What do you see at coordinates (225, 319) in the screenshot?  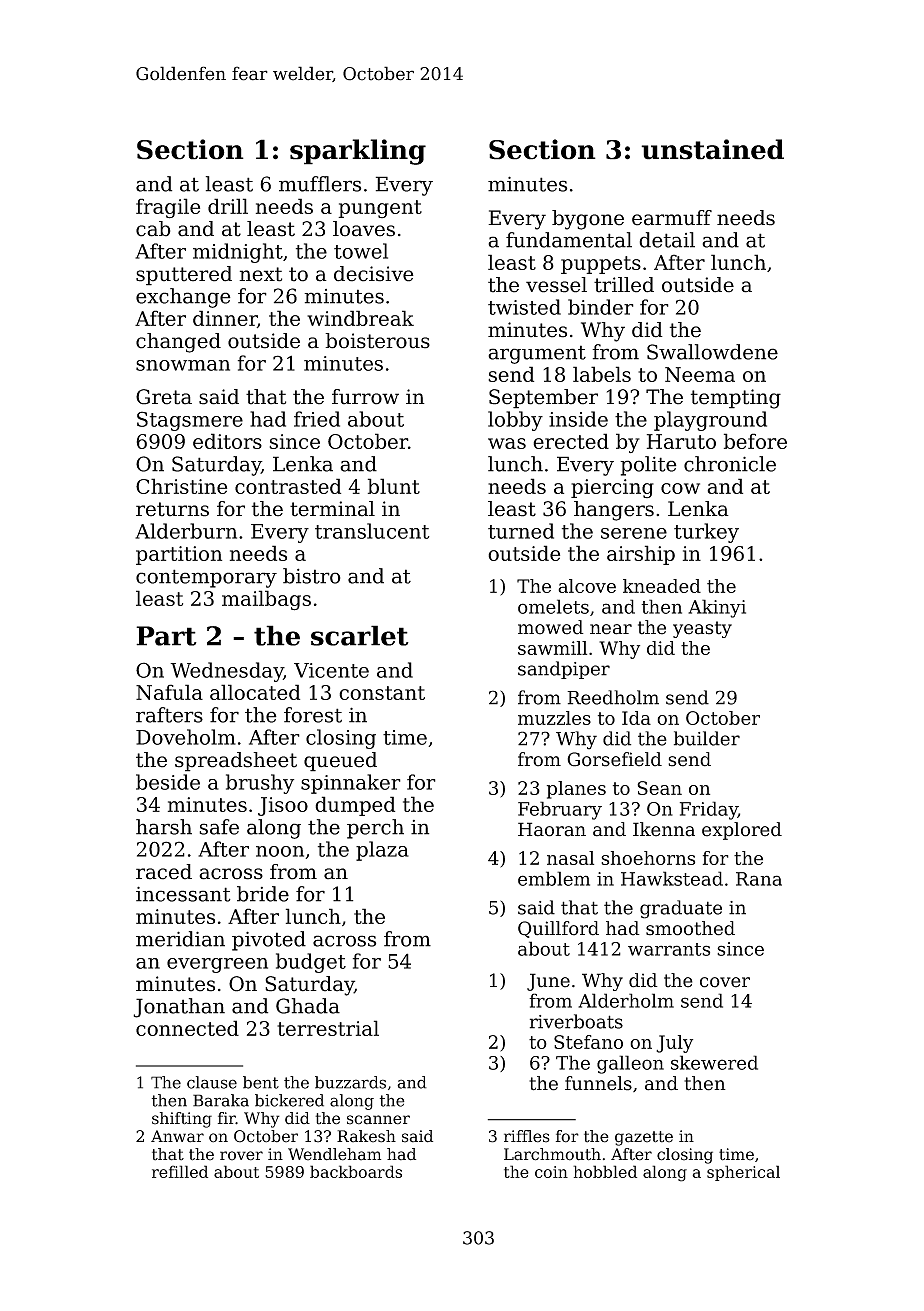 I see `dinner` at bounding box center [225, 319].
